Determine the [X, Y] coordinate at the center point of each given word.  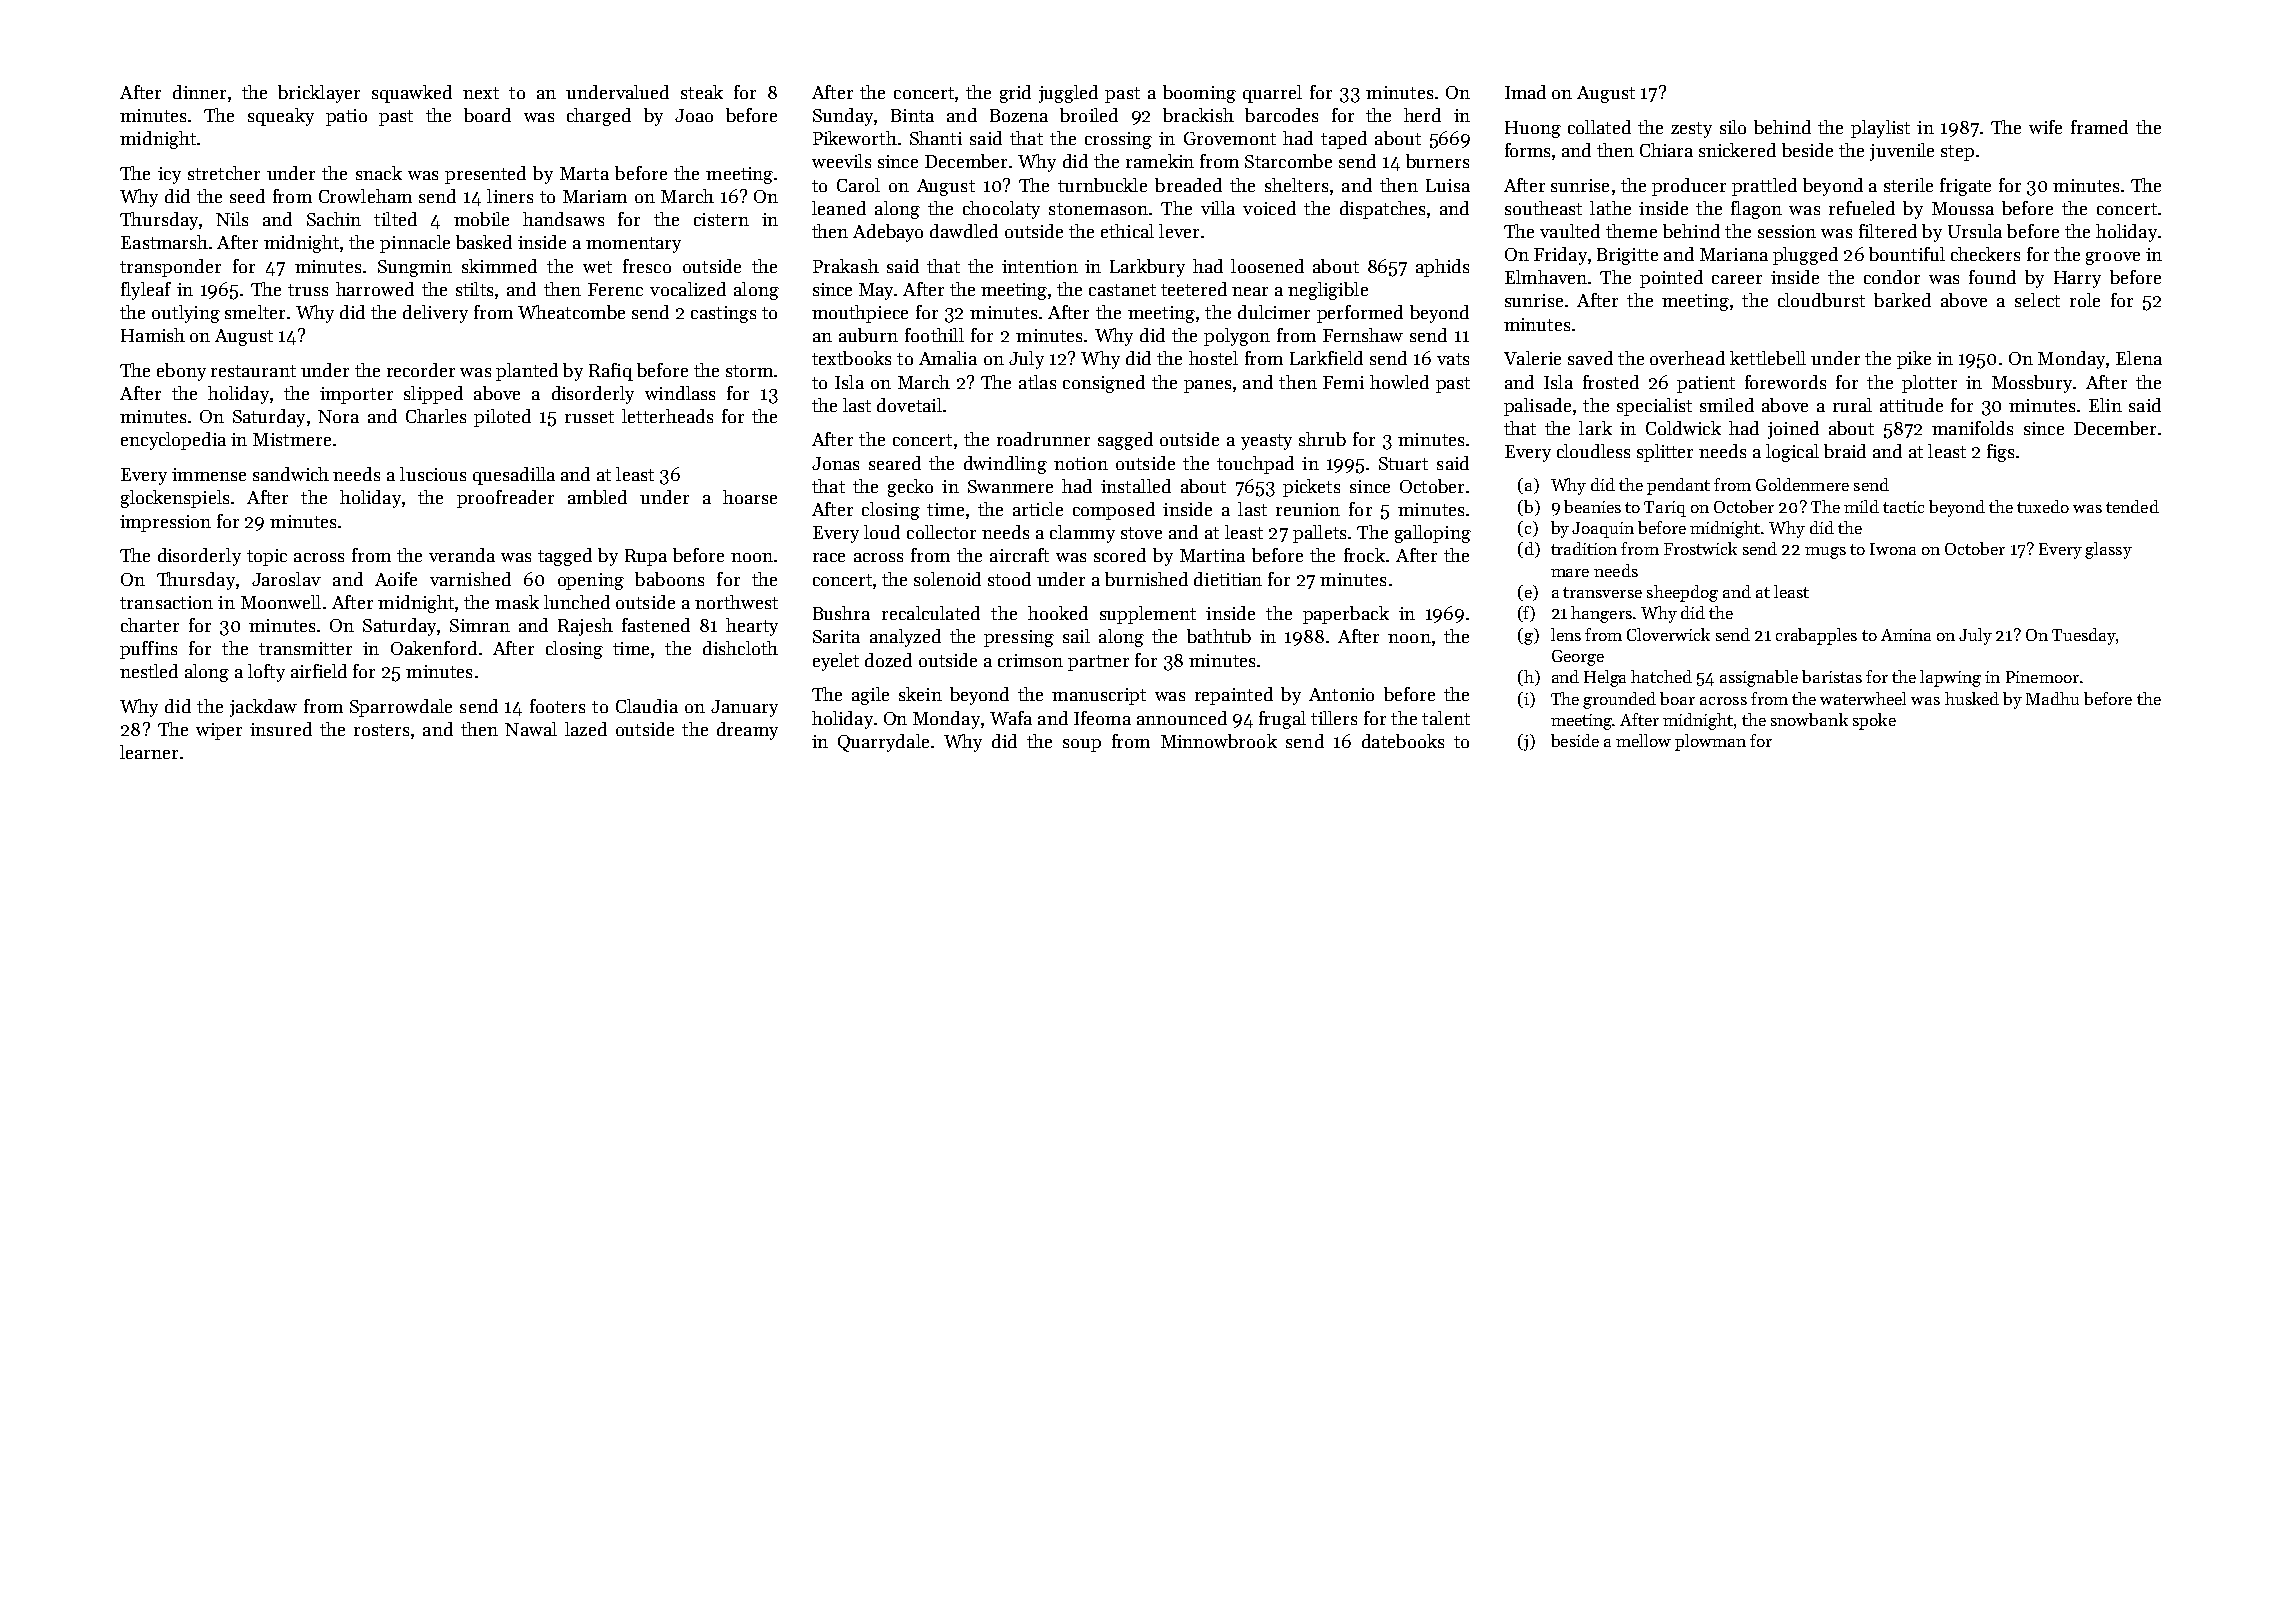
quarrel [1272, 94]
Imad [1525, 92]
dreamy [747, 731]
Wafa [1011, 718]
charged [599, 117]
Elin [2105, 405]
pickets [1311, 488]
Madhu [2052, 698]
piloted [502, 418]
